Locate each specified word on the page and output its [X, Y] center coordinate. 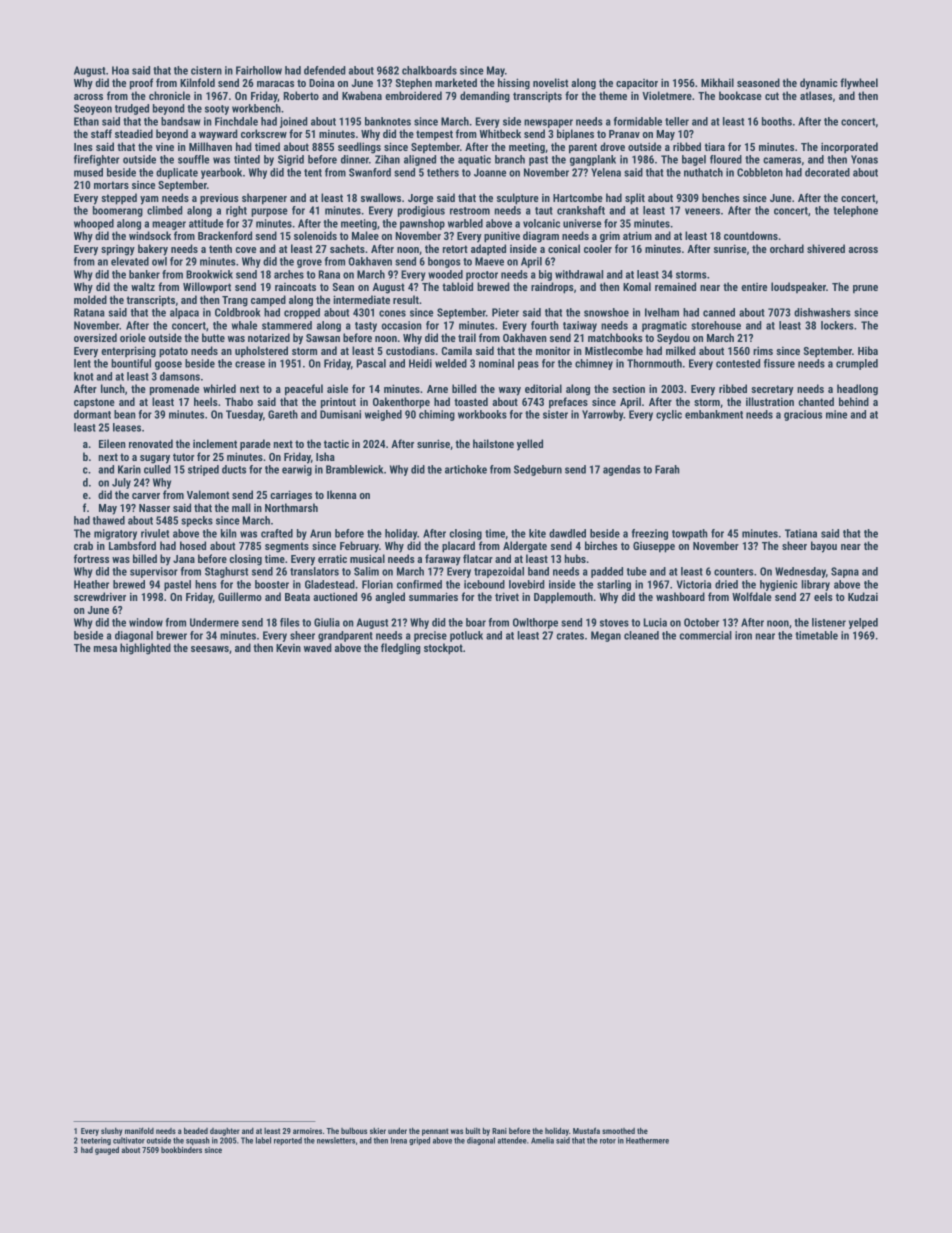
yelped [863, 623]
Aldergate [525, 547]
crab [83, 545]
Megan [606, 636]
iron [743, 635]
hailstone [493, 443]
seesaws [210, 649]
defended [324, 70]
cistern [206, 70]
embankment [714, 414]
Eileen [112, 443]
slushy [112, 1132]
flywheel [859, 84]
